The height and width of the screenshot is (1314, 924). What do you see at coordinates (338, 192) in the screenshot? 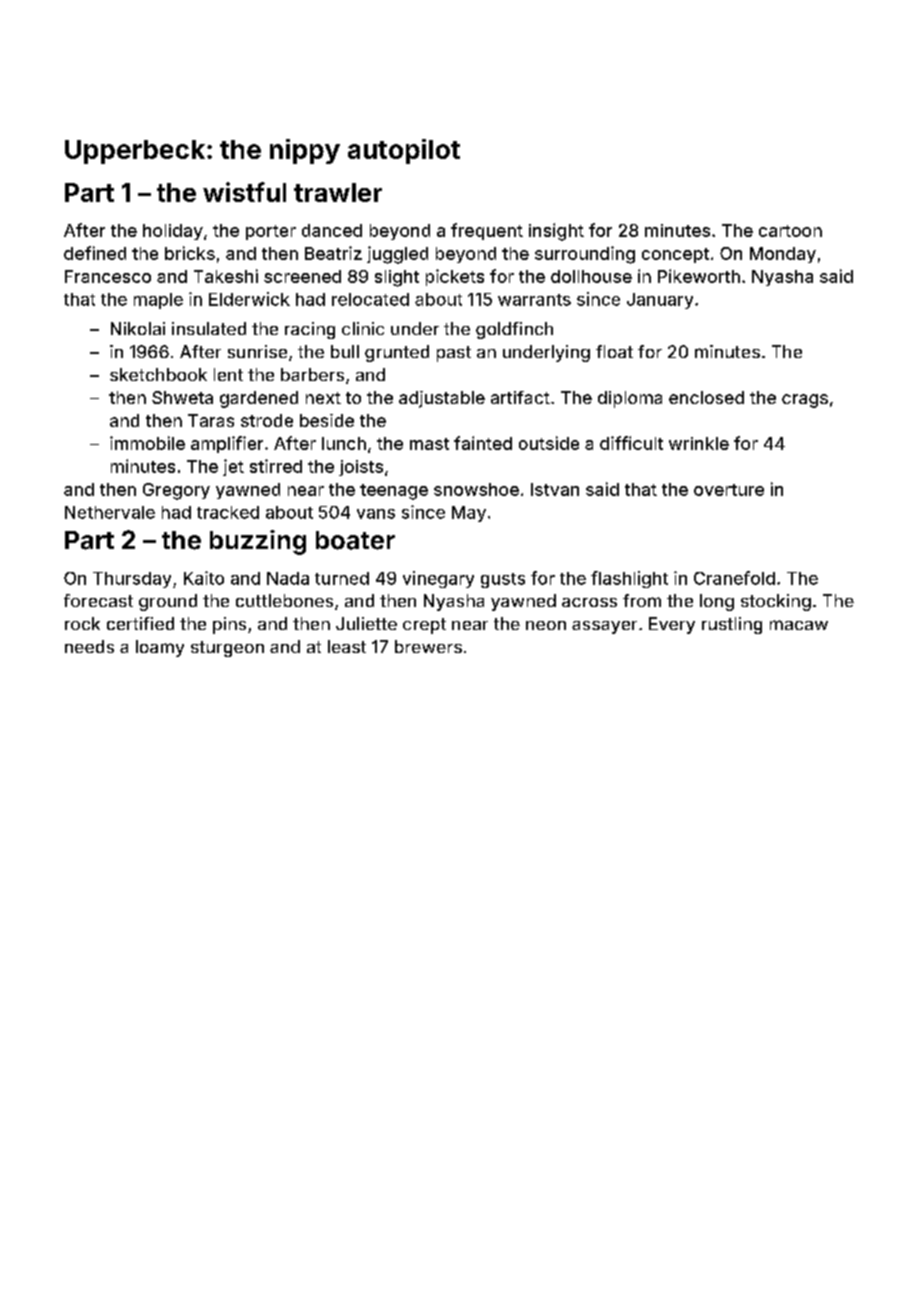
I see `trawler` at bounding box center [338, 192].
